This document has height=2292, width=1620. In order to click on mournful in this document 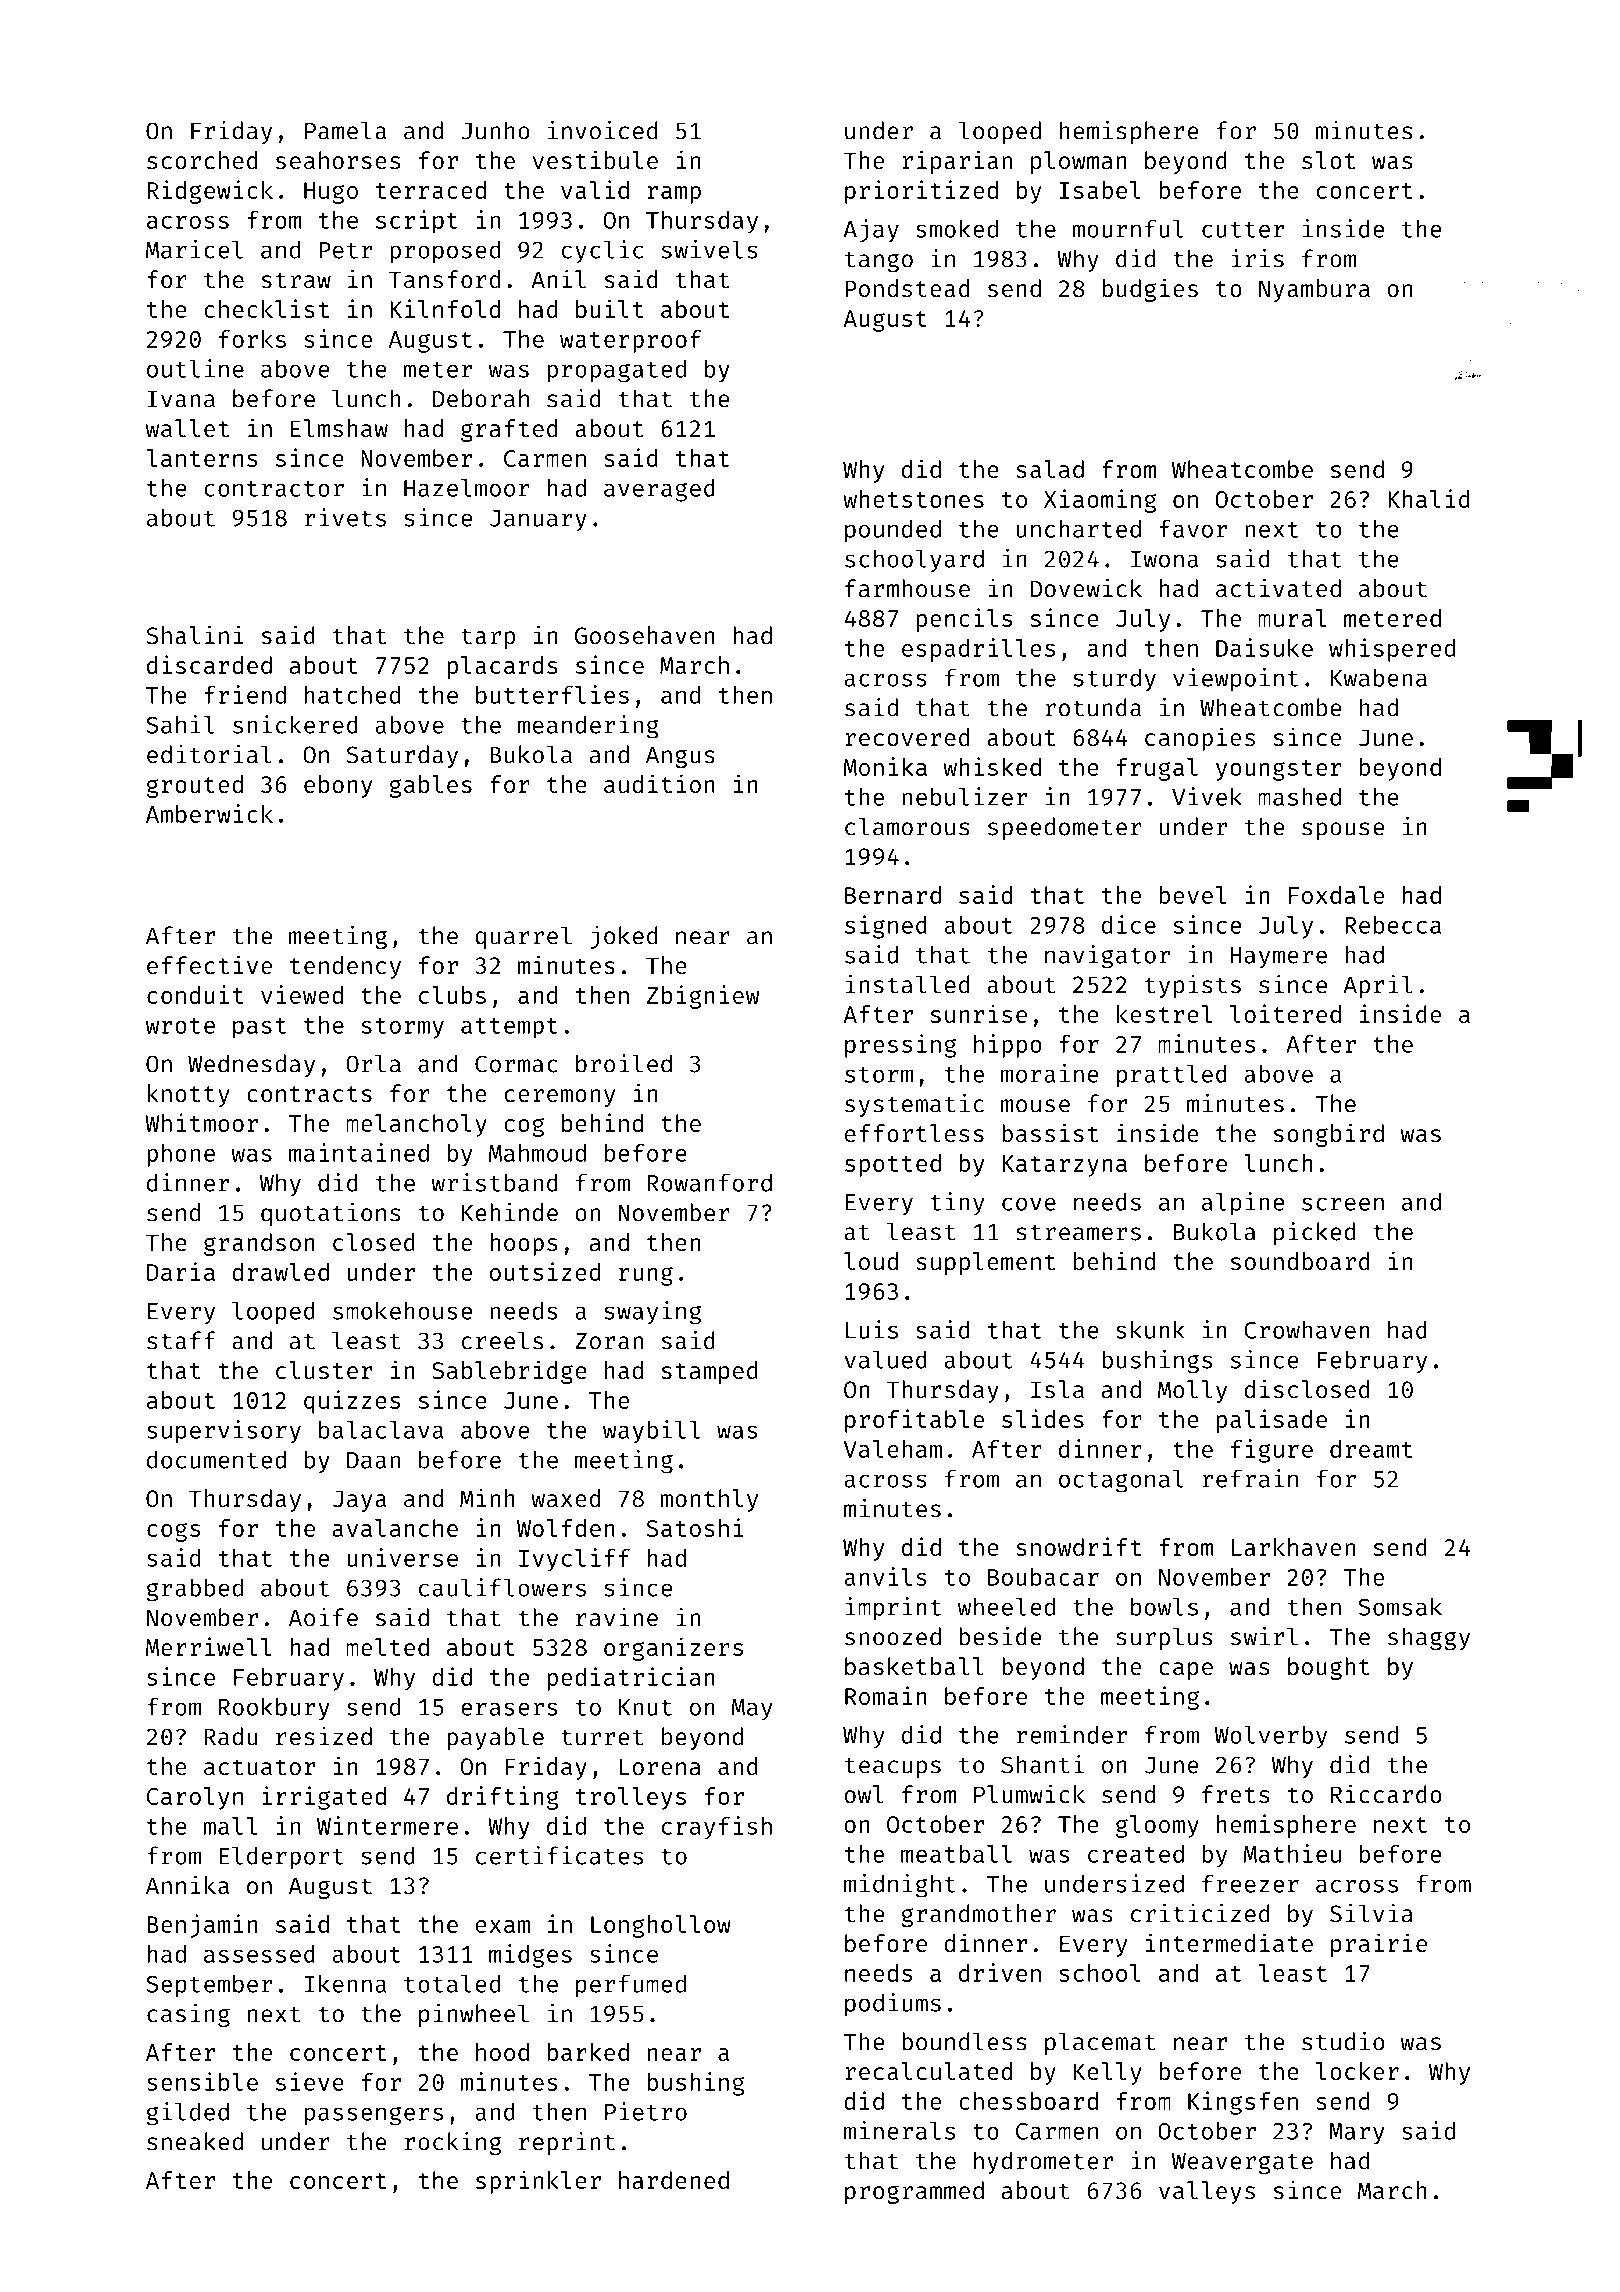, I will do `click(1128, 228)`.
